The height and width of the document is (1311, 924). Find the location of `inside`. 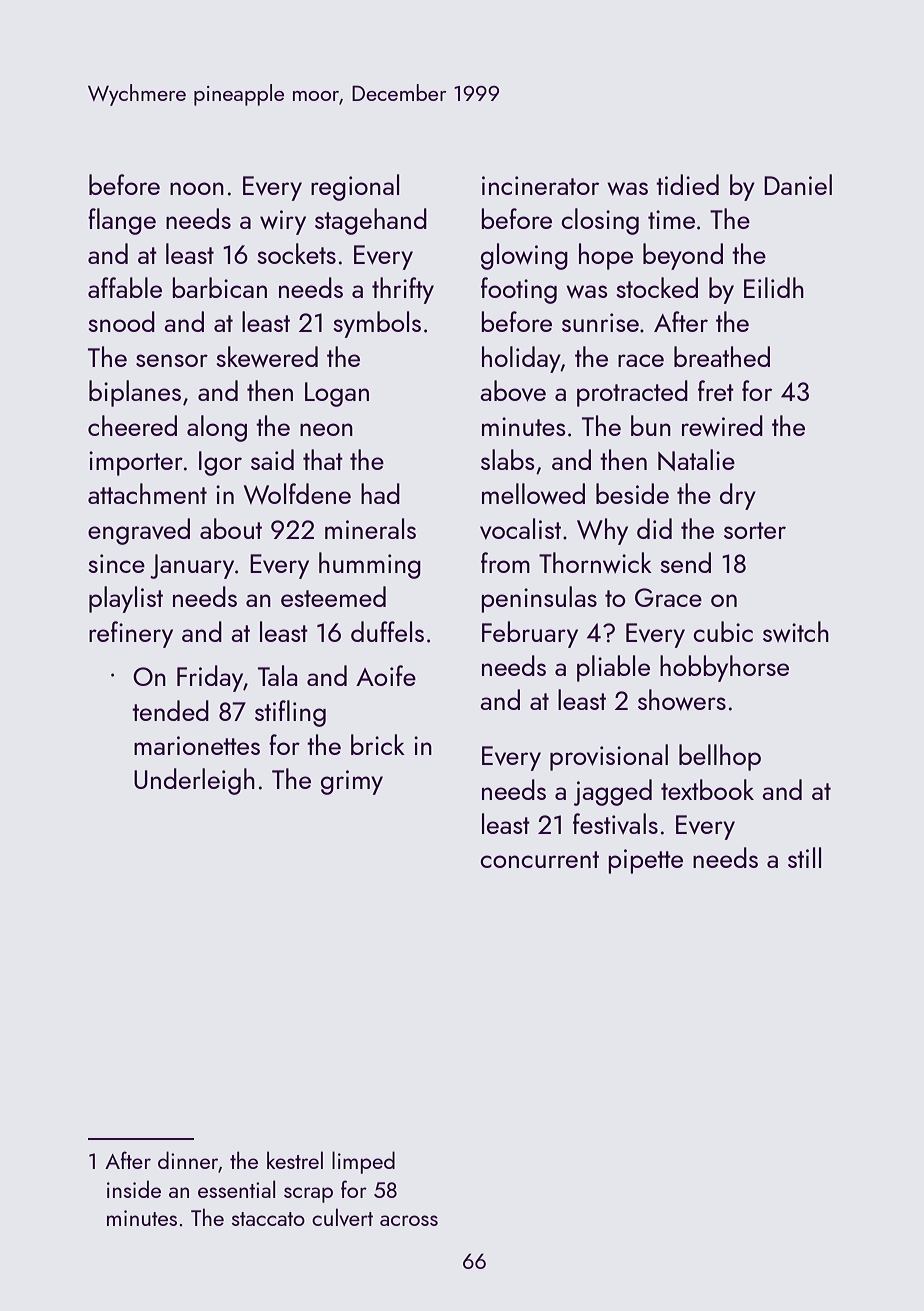

inside is located at coordinates (134, 1189).
